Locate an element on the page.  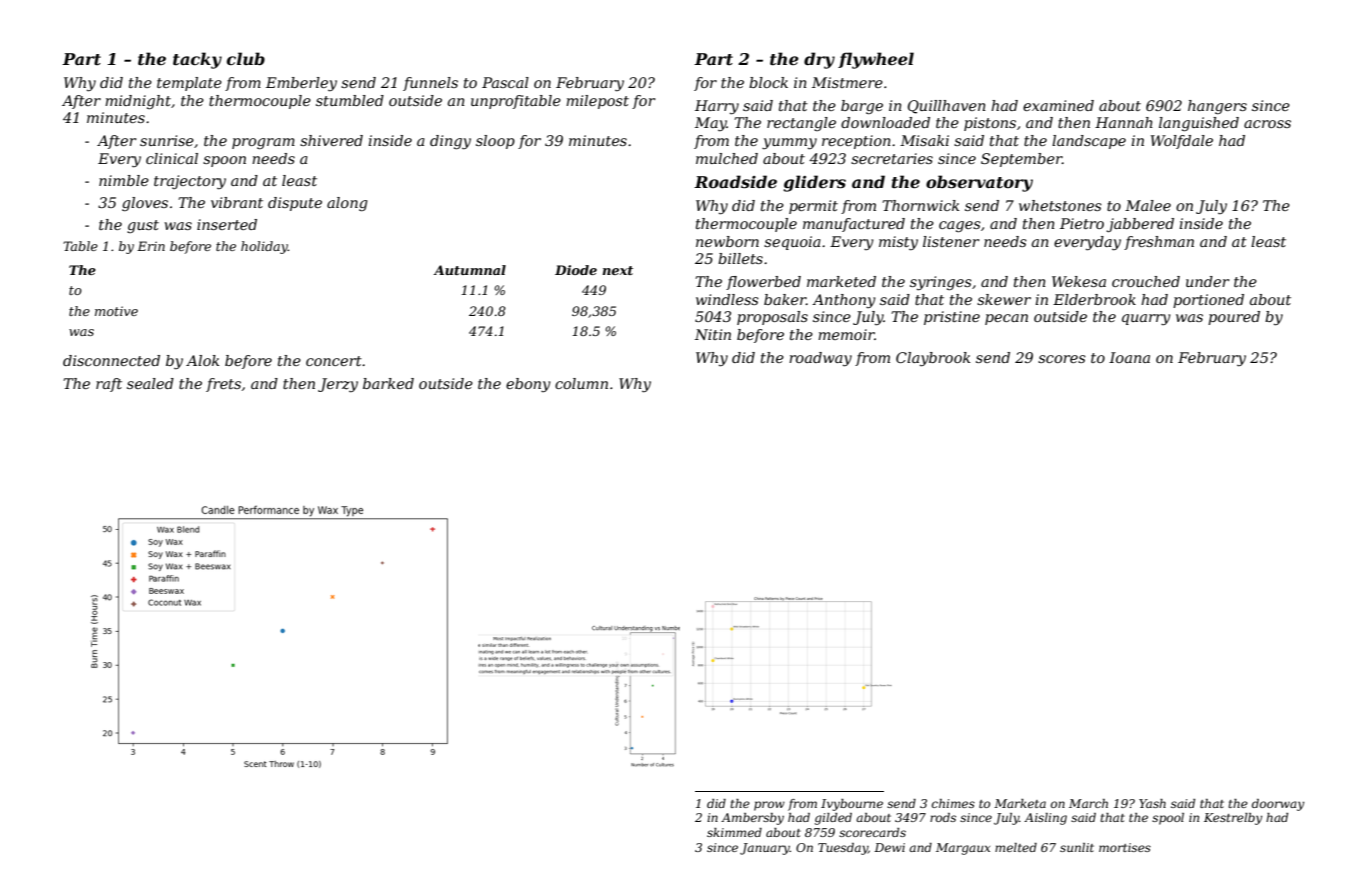
midnight is located at coordinates (138, 102).
